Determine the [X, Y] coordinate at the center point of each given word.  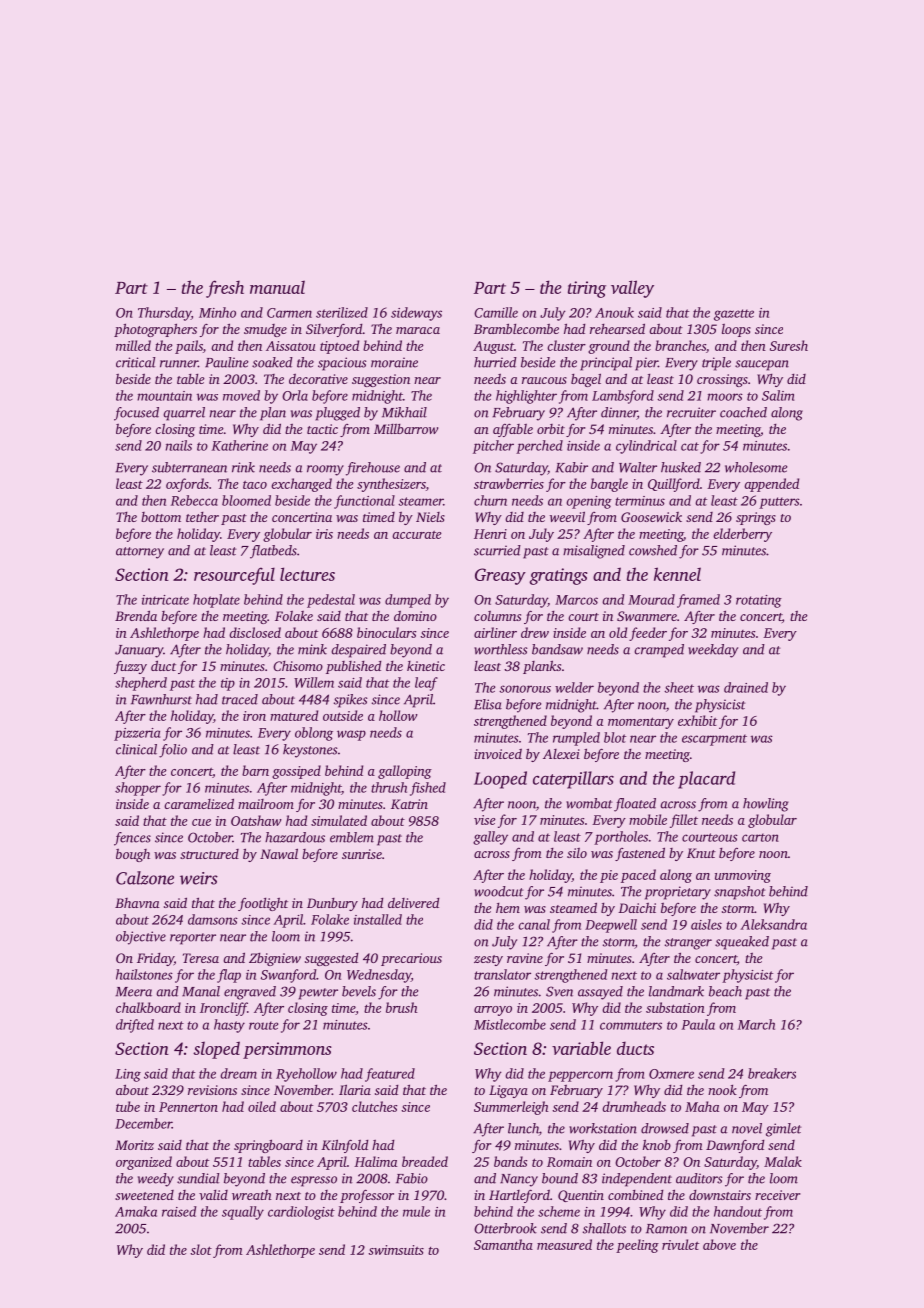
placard [706, 780]
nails [179, 445]
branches [680, 345]
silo [577, 853]
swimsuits [396, 1250]
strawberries [509, 483]
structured [209, 854]
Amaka [136, 1211]
